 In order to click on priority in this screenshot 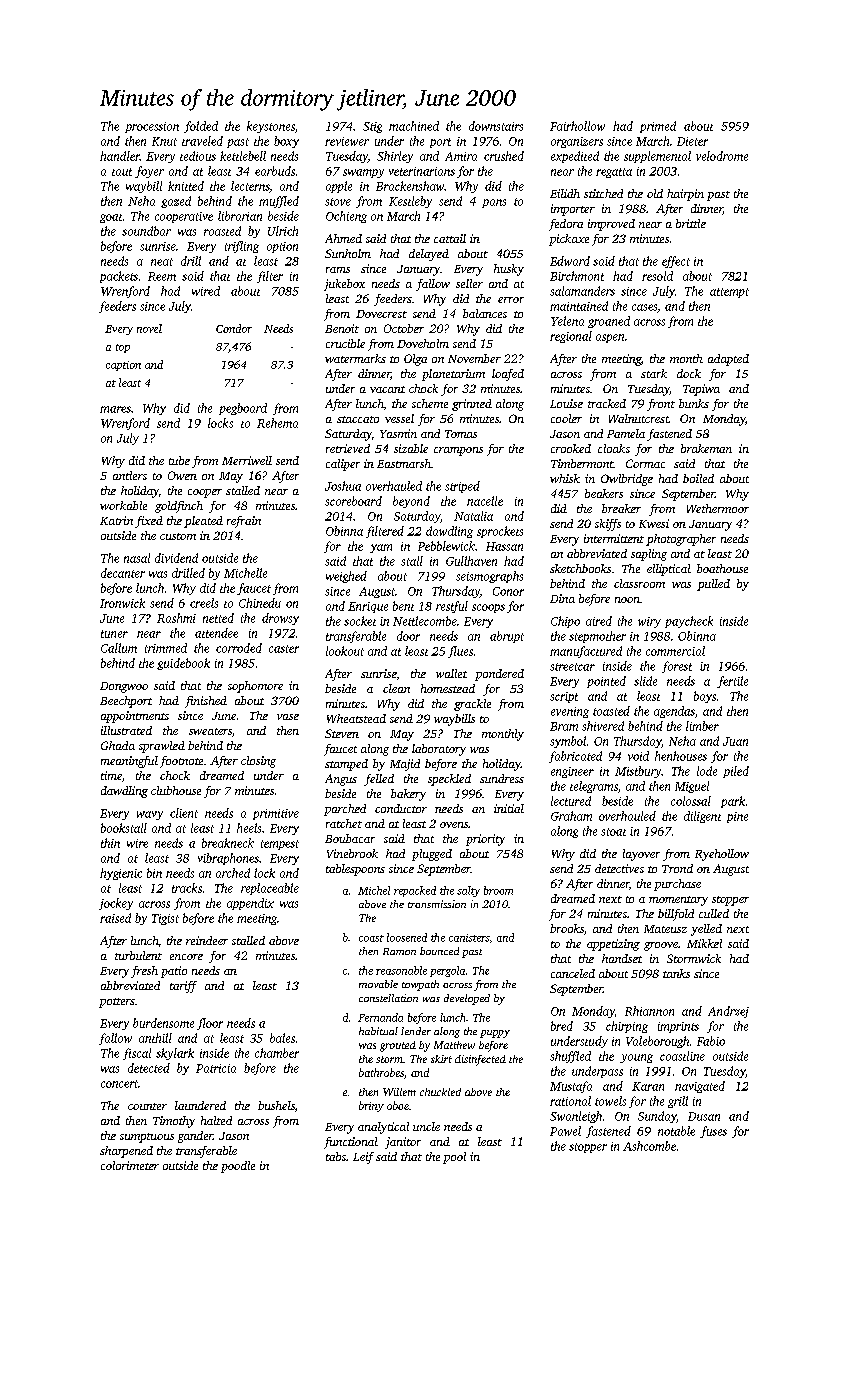, I will do `click(485, 840)`.
